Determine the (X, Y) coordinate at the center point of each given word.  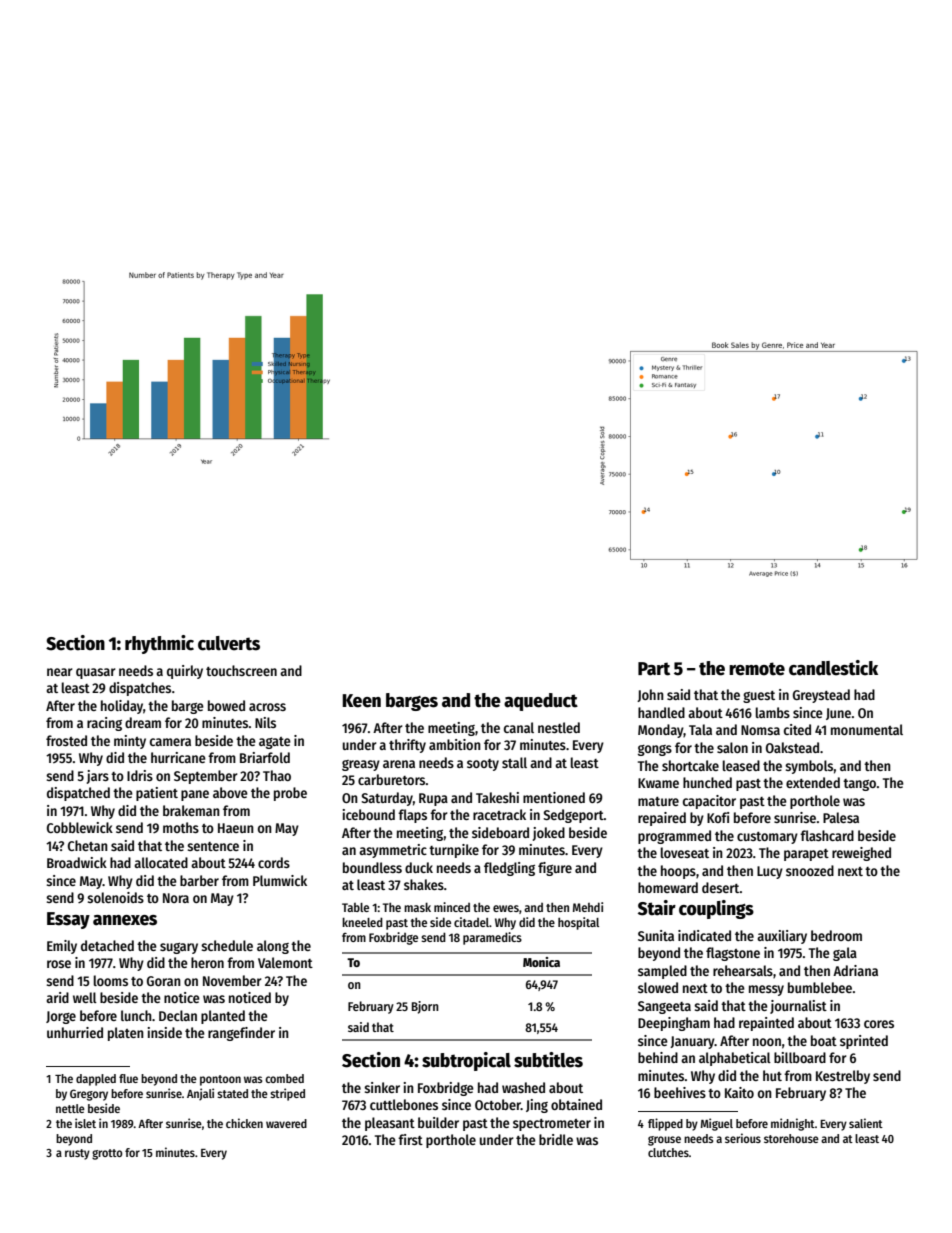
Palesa (841, 817)
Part (654, 669)
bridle (556, 1139)
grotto (107, 1154)
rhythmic (159, 644)
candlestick (833, 668)
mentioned (554, 797)
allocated (161, 862)
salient (866, 1123)
